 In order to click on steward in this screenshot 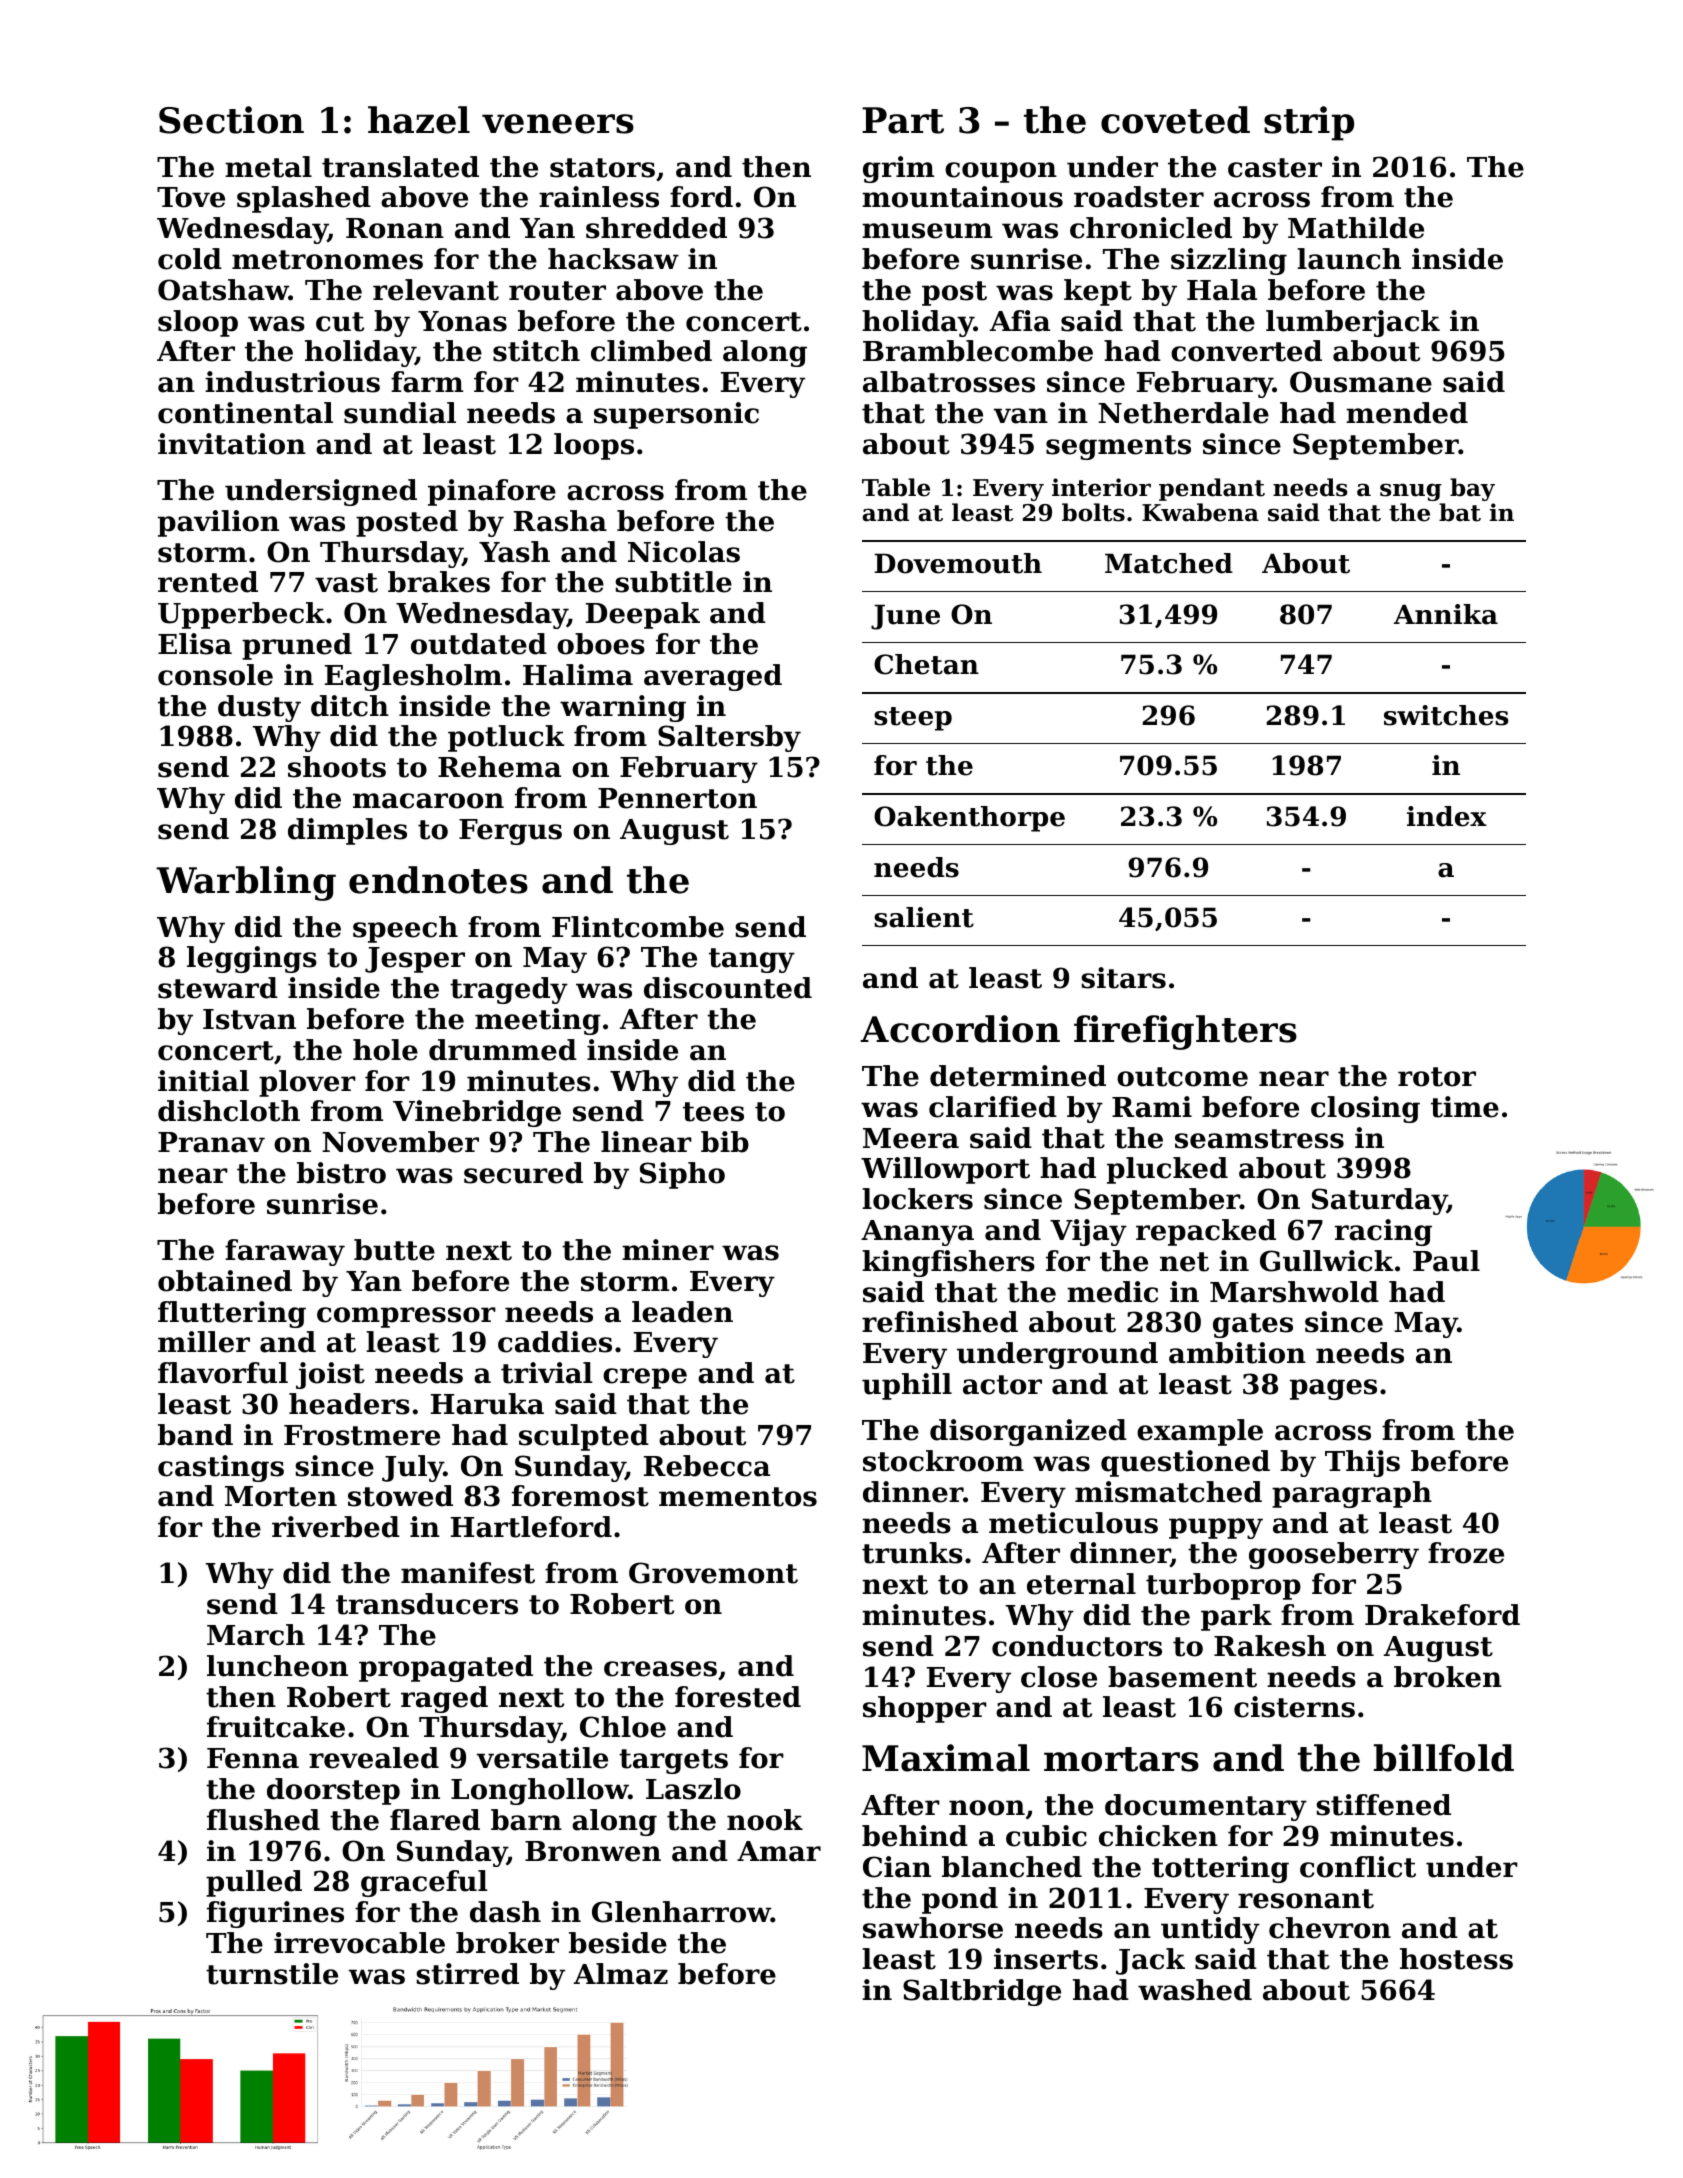, I will do `click(218, 988)`.
